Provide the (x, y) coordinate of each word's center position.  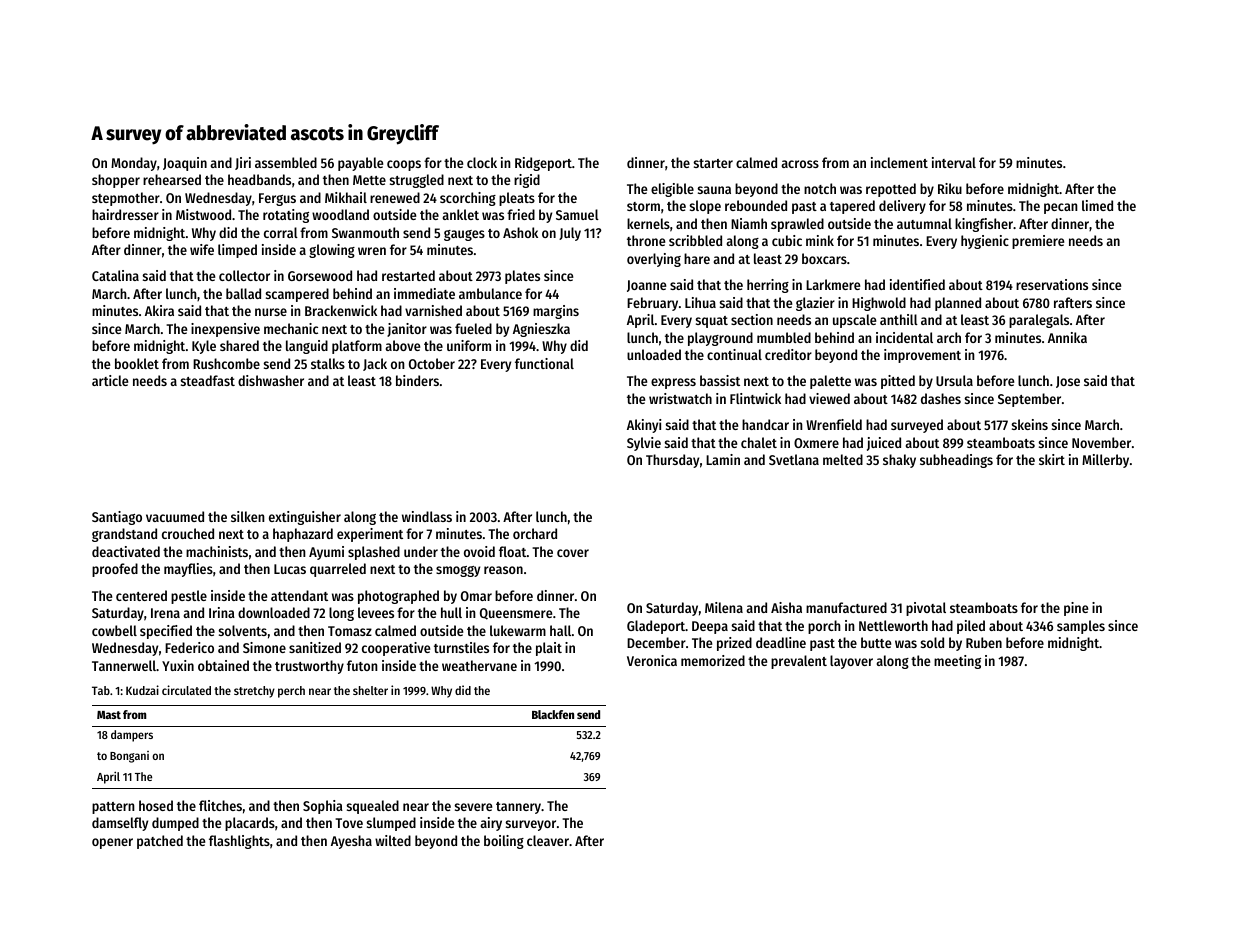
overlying (654, 260)
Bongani (129, 757)
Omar (476, 596)
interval (954, 162)
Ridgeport (543, 164)
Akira (159, 310)
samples (1081, 627)
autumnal (924, 223)
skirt (1052, 459)
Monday (134, 164)
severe (473, 807)
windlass (427, 516)
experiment (370, 535)
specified (166, 632)
